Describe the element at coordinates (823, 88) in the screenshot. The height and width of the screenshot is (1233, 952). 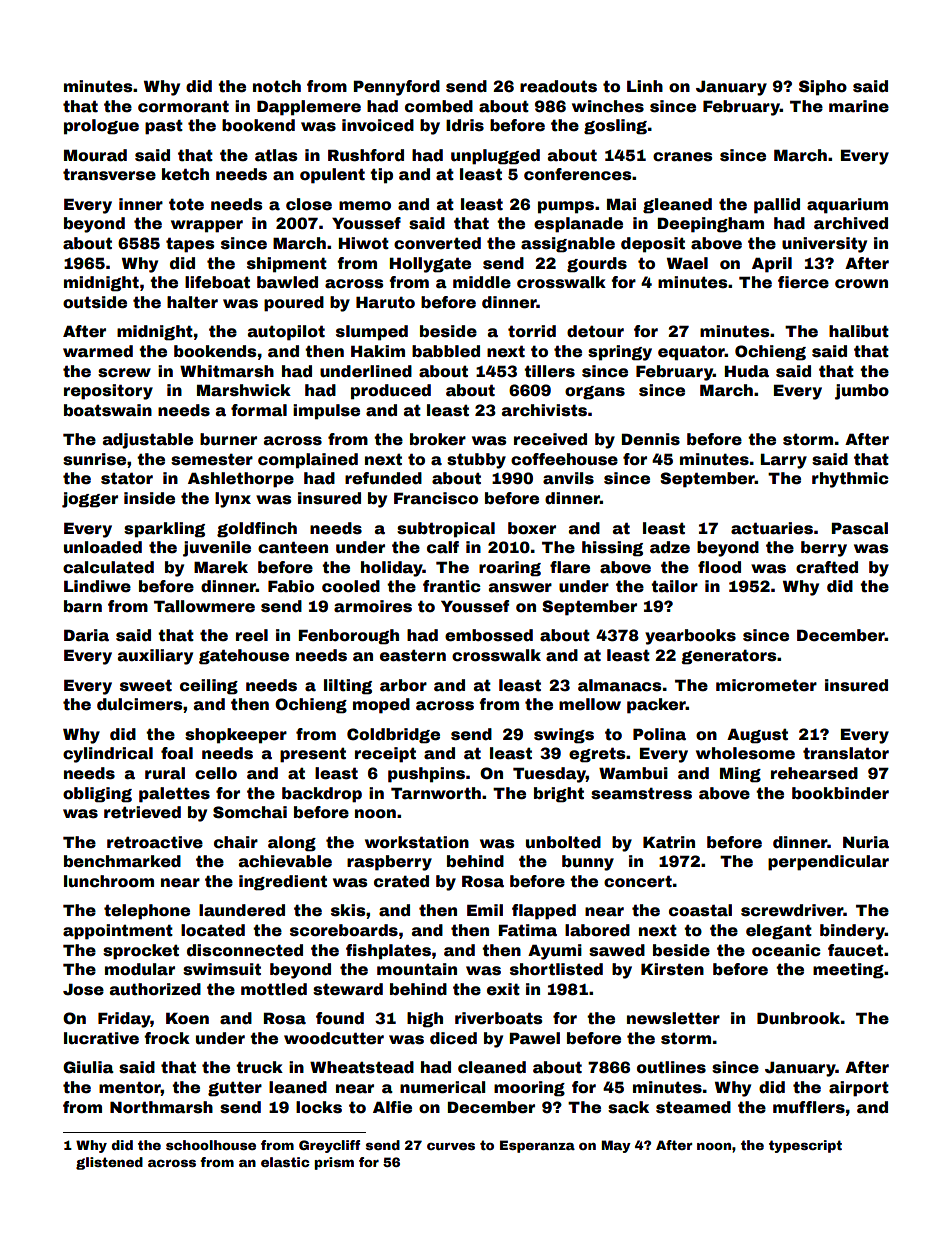
I see `Sipho` at that location.
